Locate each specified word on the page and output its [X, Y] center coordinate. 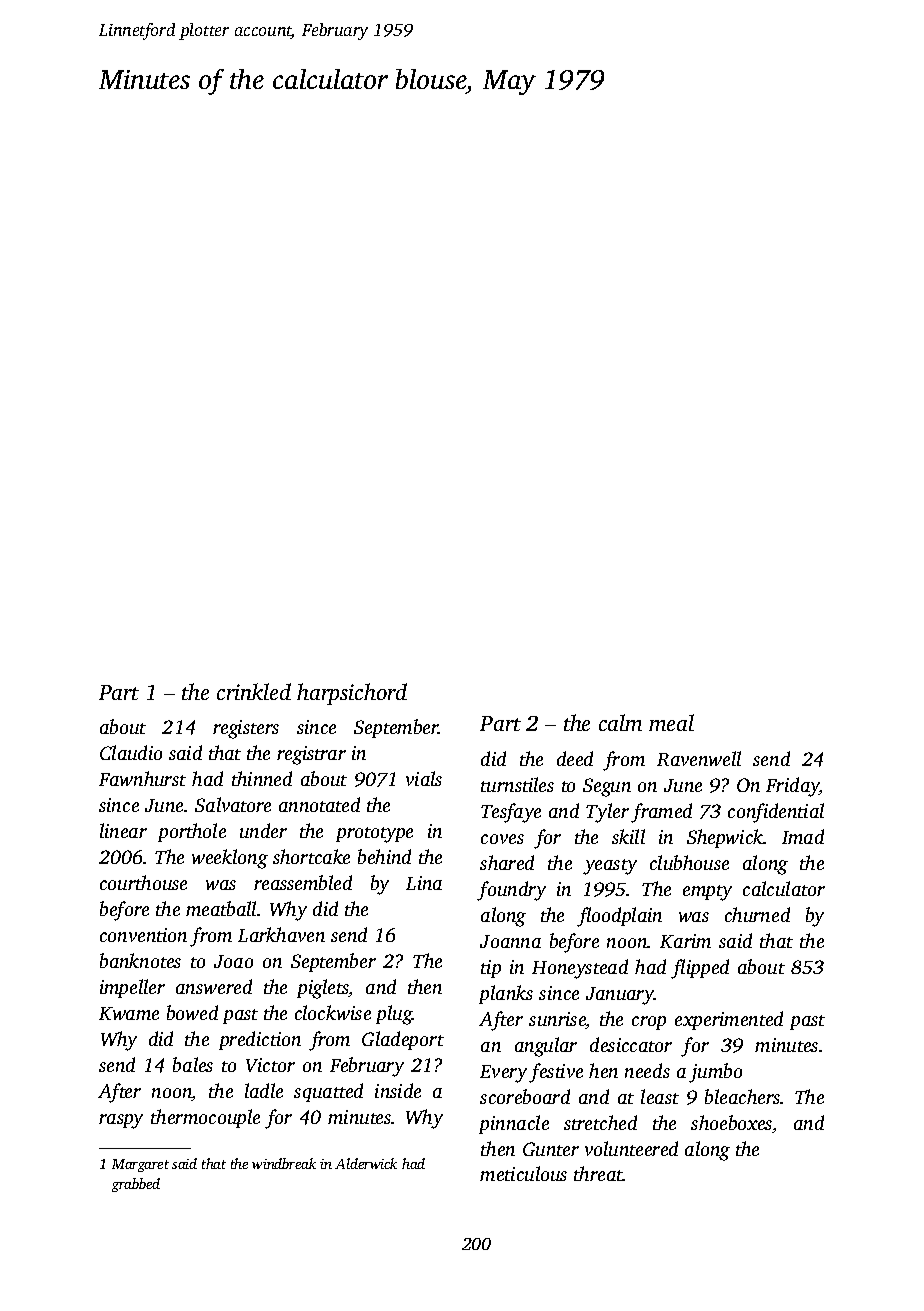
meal [671, 722]
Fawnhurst [142, 778]
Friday [792, 787]
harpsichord [352, 694]
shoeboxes [732, 1124]
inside [398, 1090]
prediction [260, 1040]
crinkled [254, 691]
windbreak [284, 1163]
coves [502, 839]
